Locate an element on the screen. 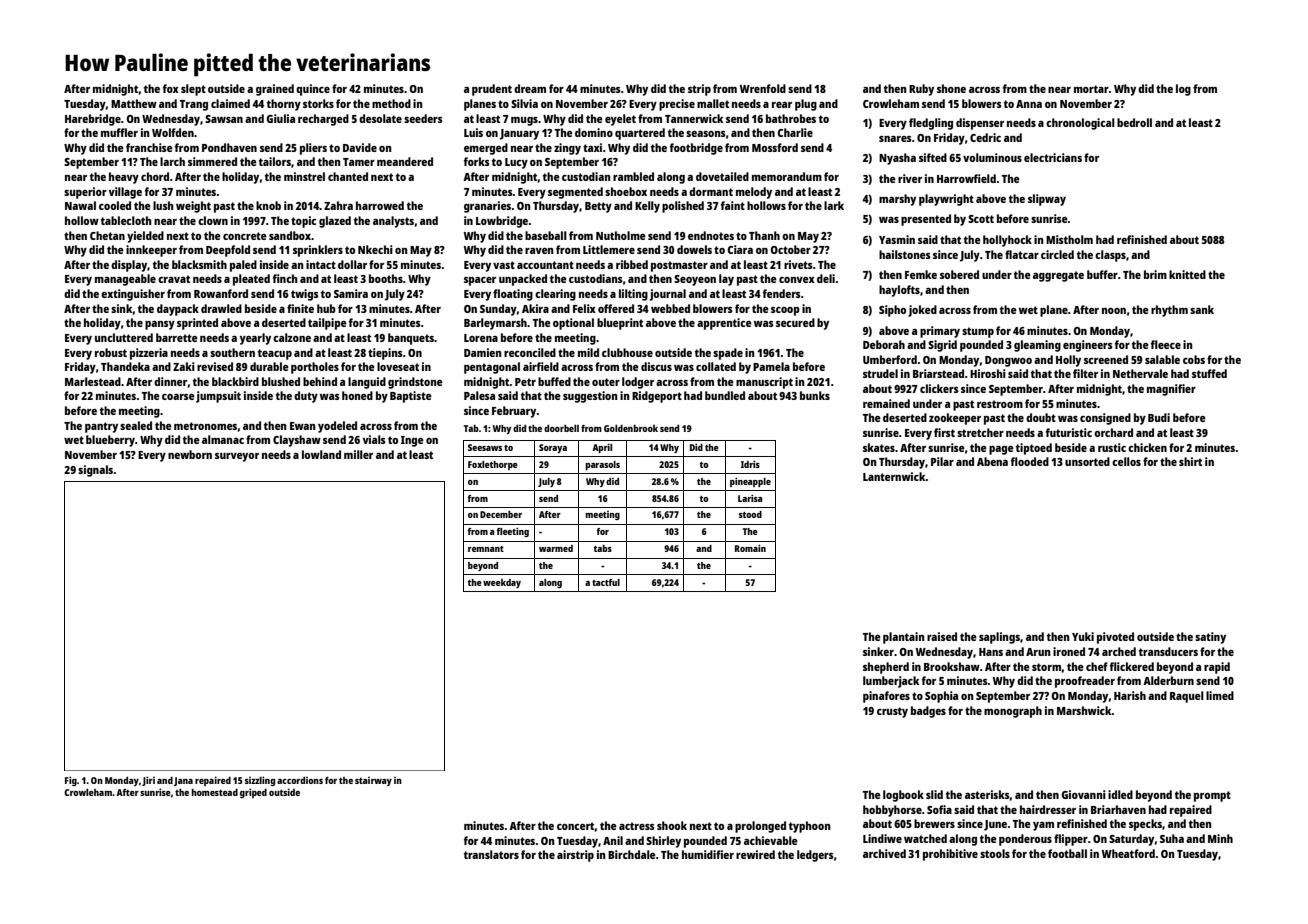 Image resolution: width=1308 pixels, height=924 pixels. robust is located at coordinates (111, 352).
